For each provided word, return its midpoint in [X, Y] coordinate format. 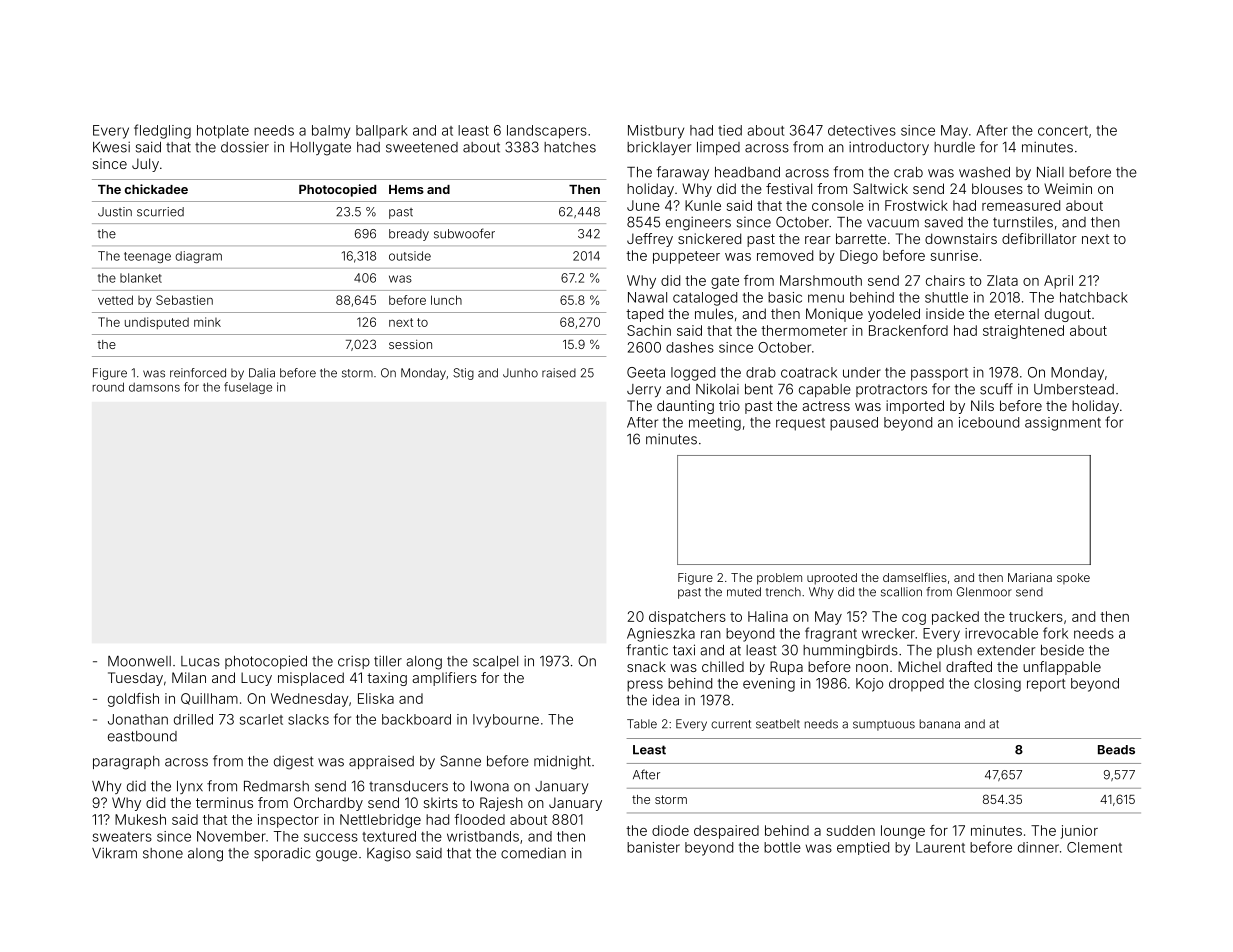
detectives [862, 130]
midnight [562, 762]
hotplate [223, 132]
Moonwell [139, 661]
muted [744, 592]
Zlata [1002, 280]
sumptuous [884, 725]
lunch [446, 300]
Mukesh [140, 819]
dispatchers [687, 618]
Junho [520, 373]
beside [1062, 650]
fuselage [248, 388]
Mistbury [656, 132]
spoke [1073, 578]
